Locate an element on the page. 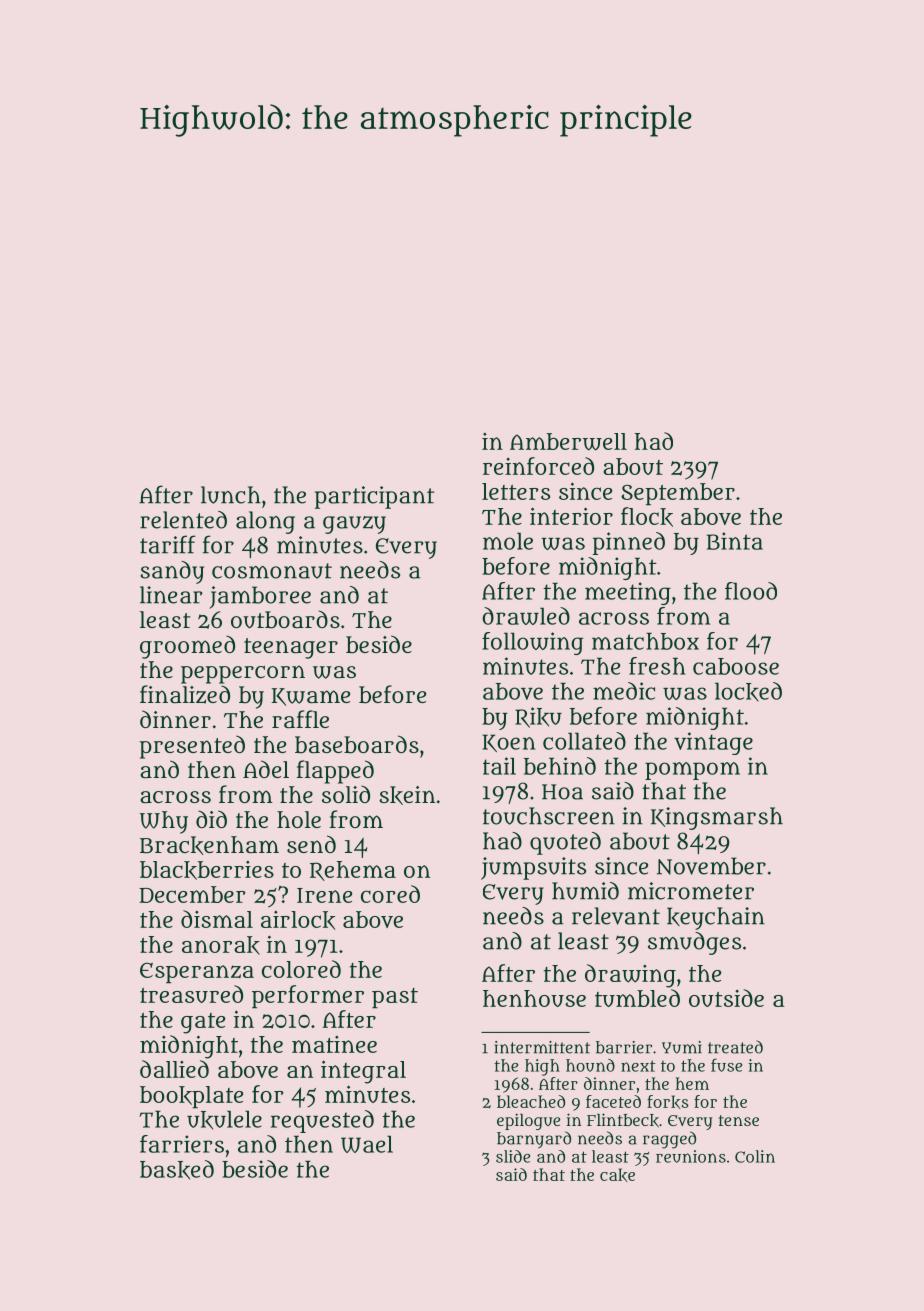  flock is located at coordinates (647, 517).
